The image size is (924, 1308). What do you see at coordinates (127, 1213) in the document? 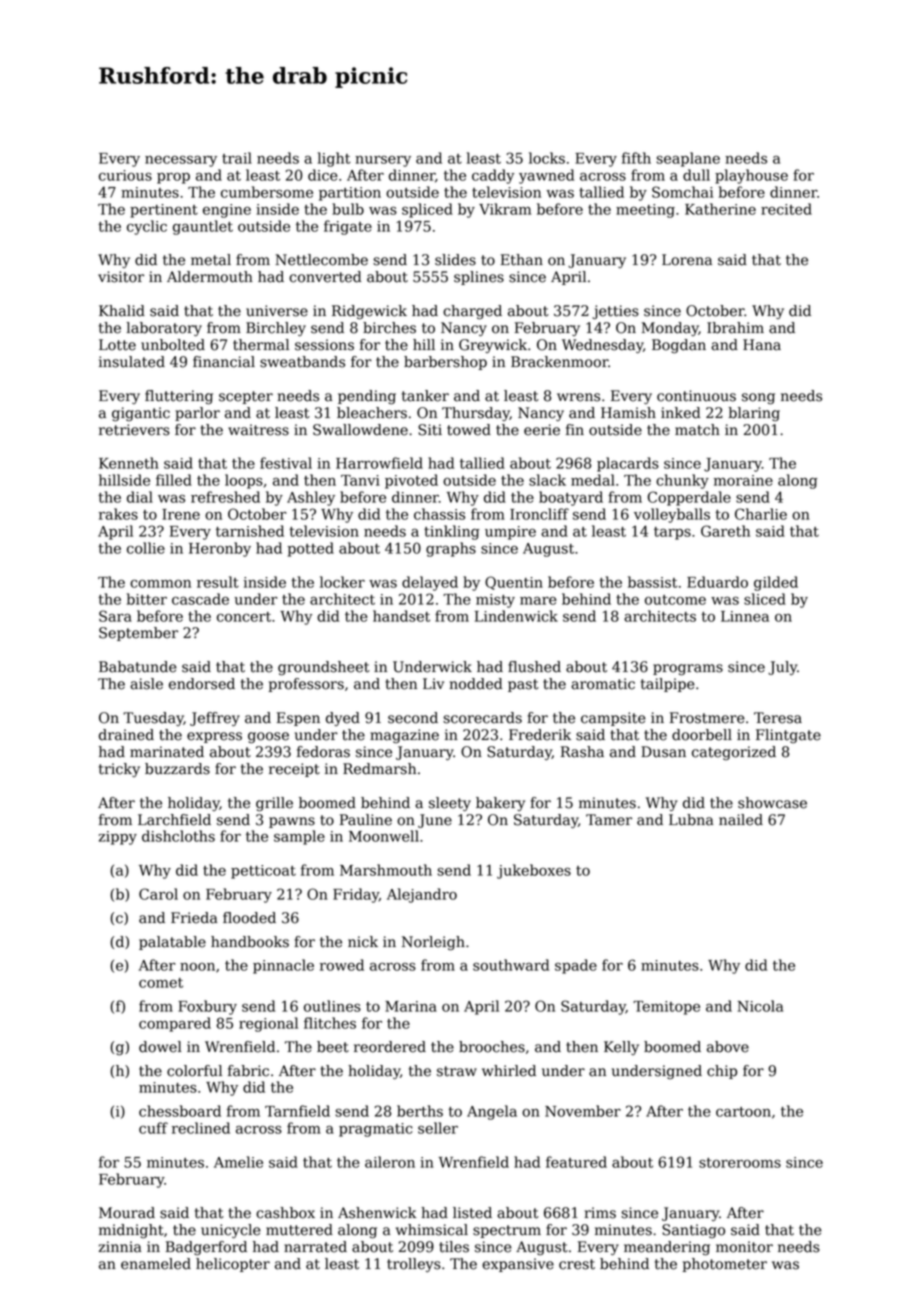
I see `Mourad` at bounding box center [127, 1213].
